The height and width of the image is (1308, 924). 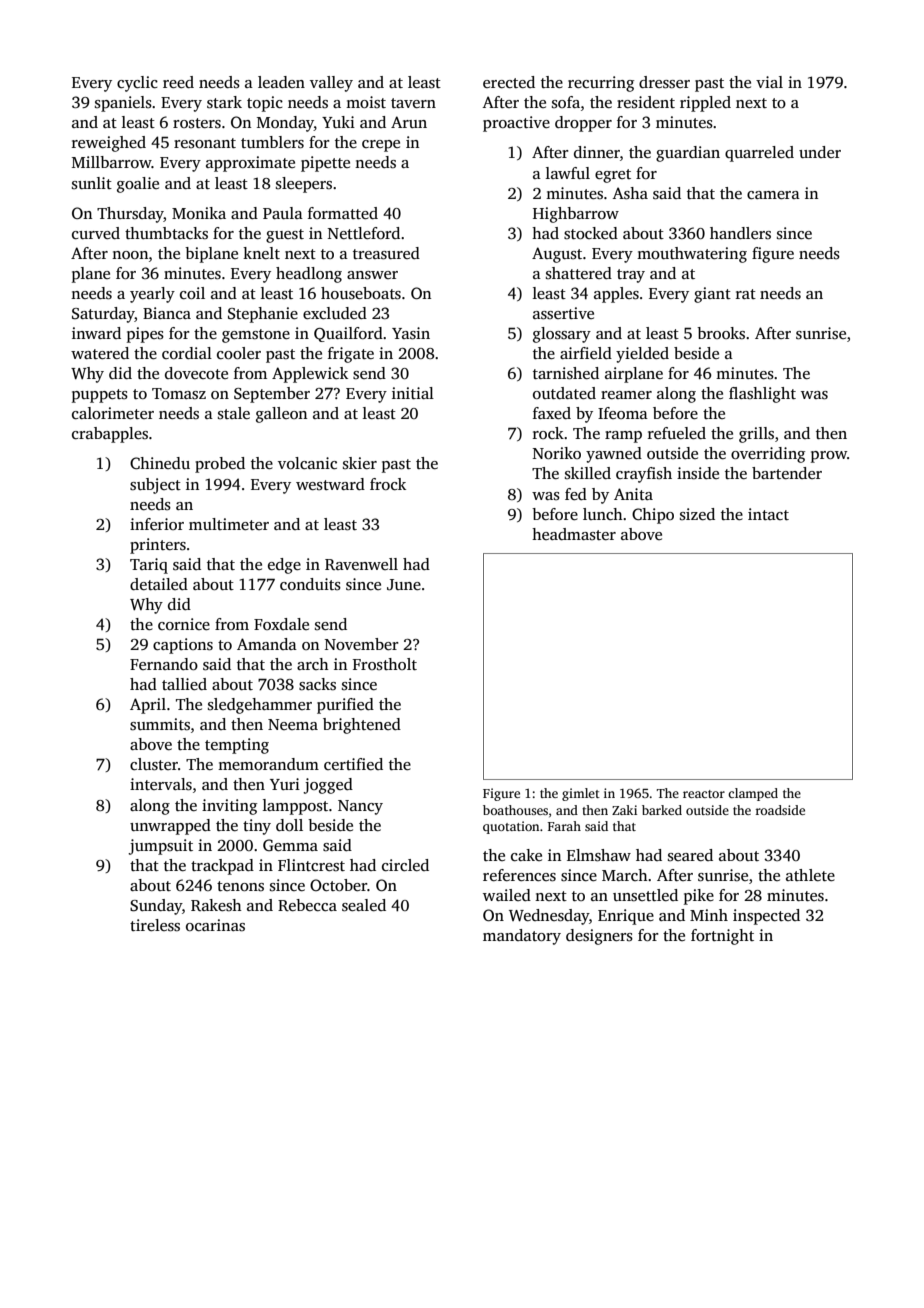 What do you see at coordinates (677, 433) in the image?
I see `refueled` at bounding box center [677, 433].
